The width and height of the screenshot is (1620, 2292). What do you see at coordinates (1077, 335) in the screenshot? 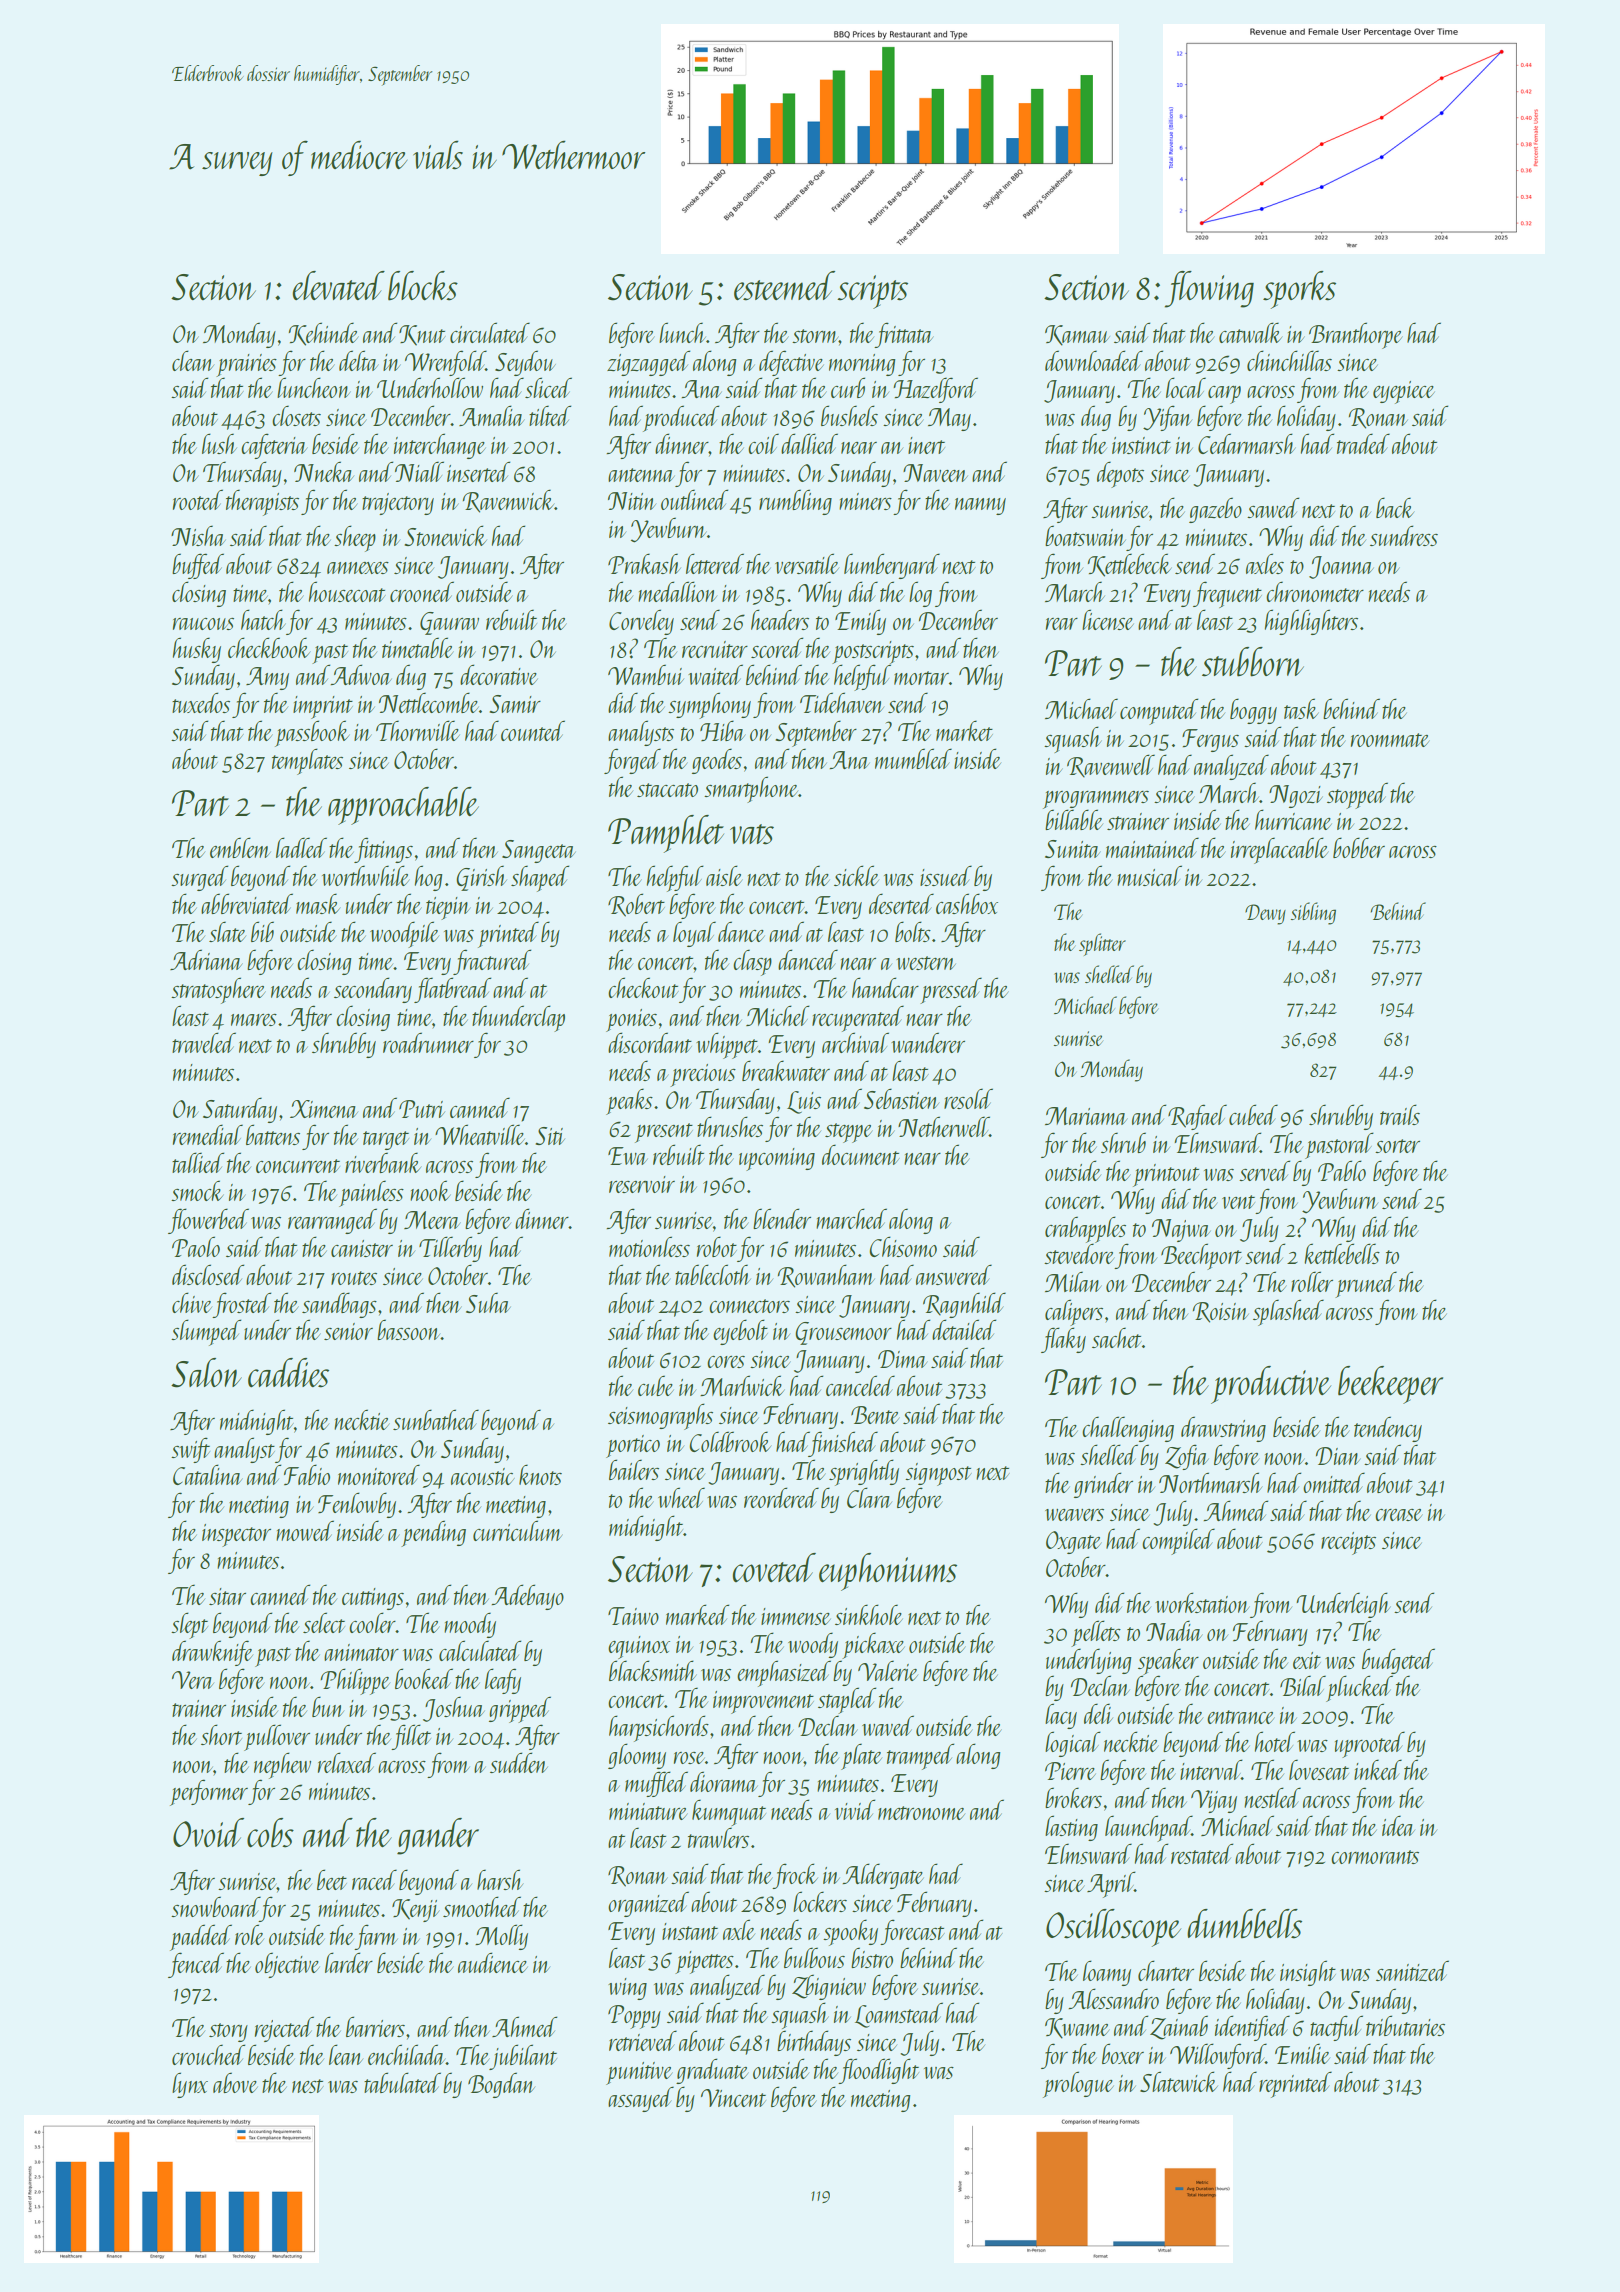
I see `Kamau` at bounding box center [1077, 335].
